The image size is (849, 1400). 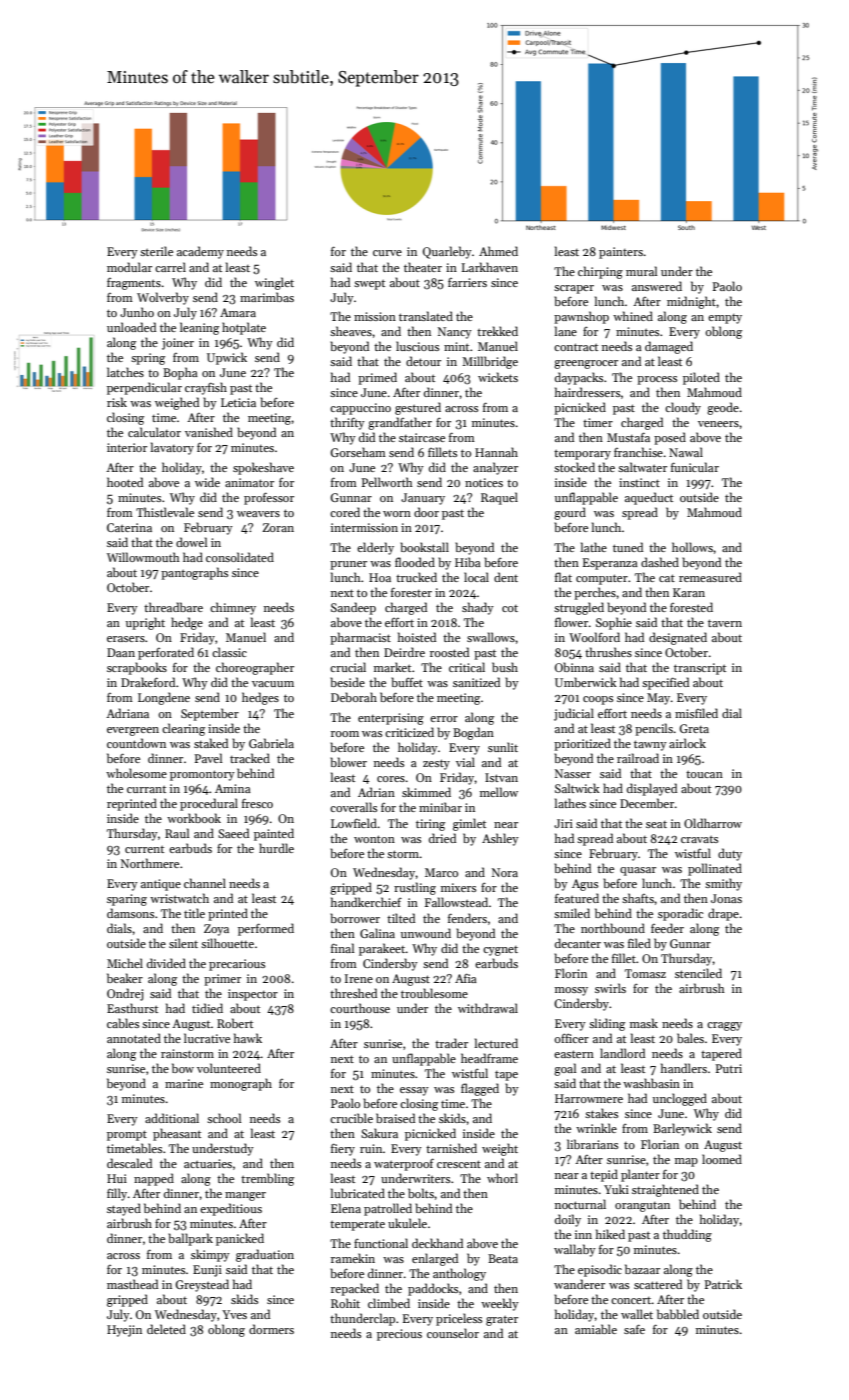 What do you see at coordinates (415, 888) in the image?
I see `rustling` at bounding box center [415, 888].
